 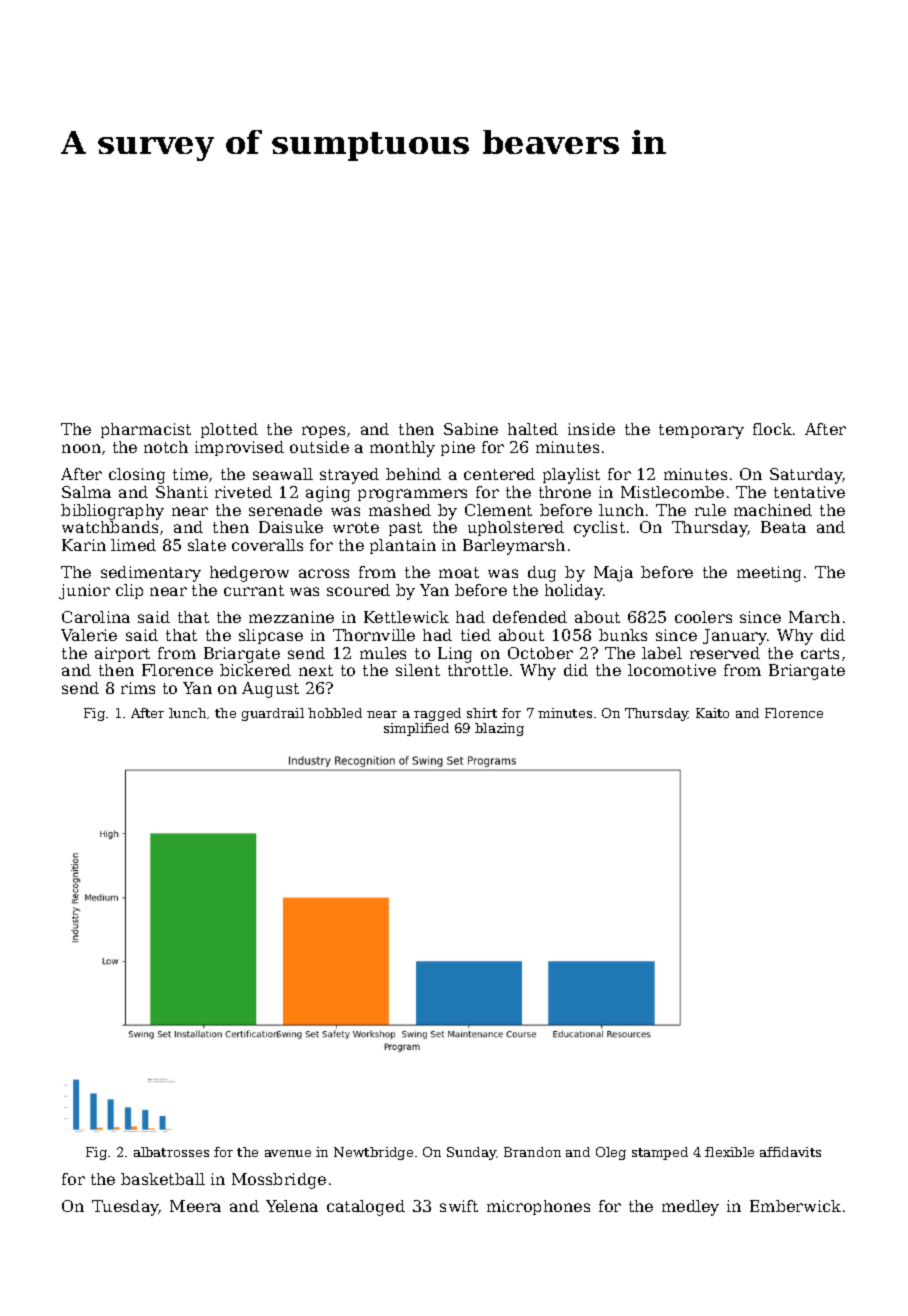 What do you see at coordinates (532, 1152) in the image?
I see `Brandon` at bounding box center [532, 1152].
